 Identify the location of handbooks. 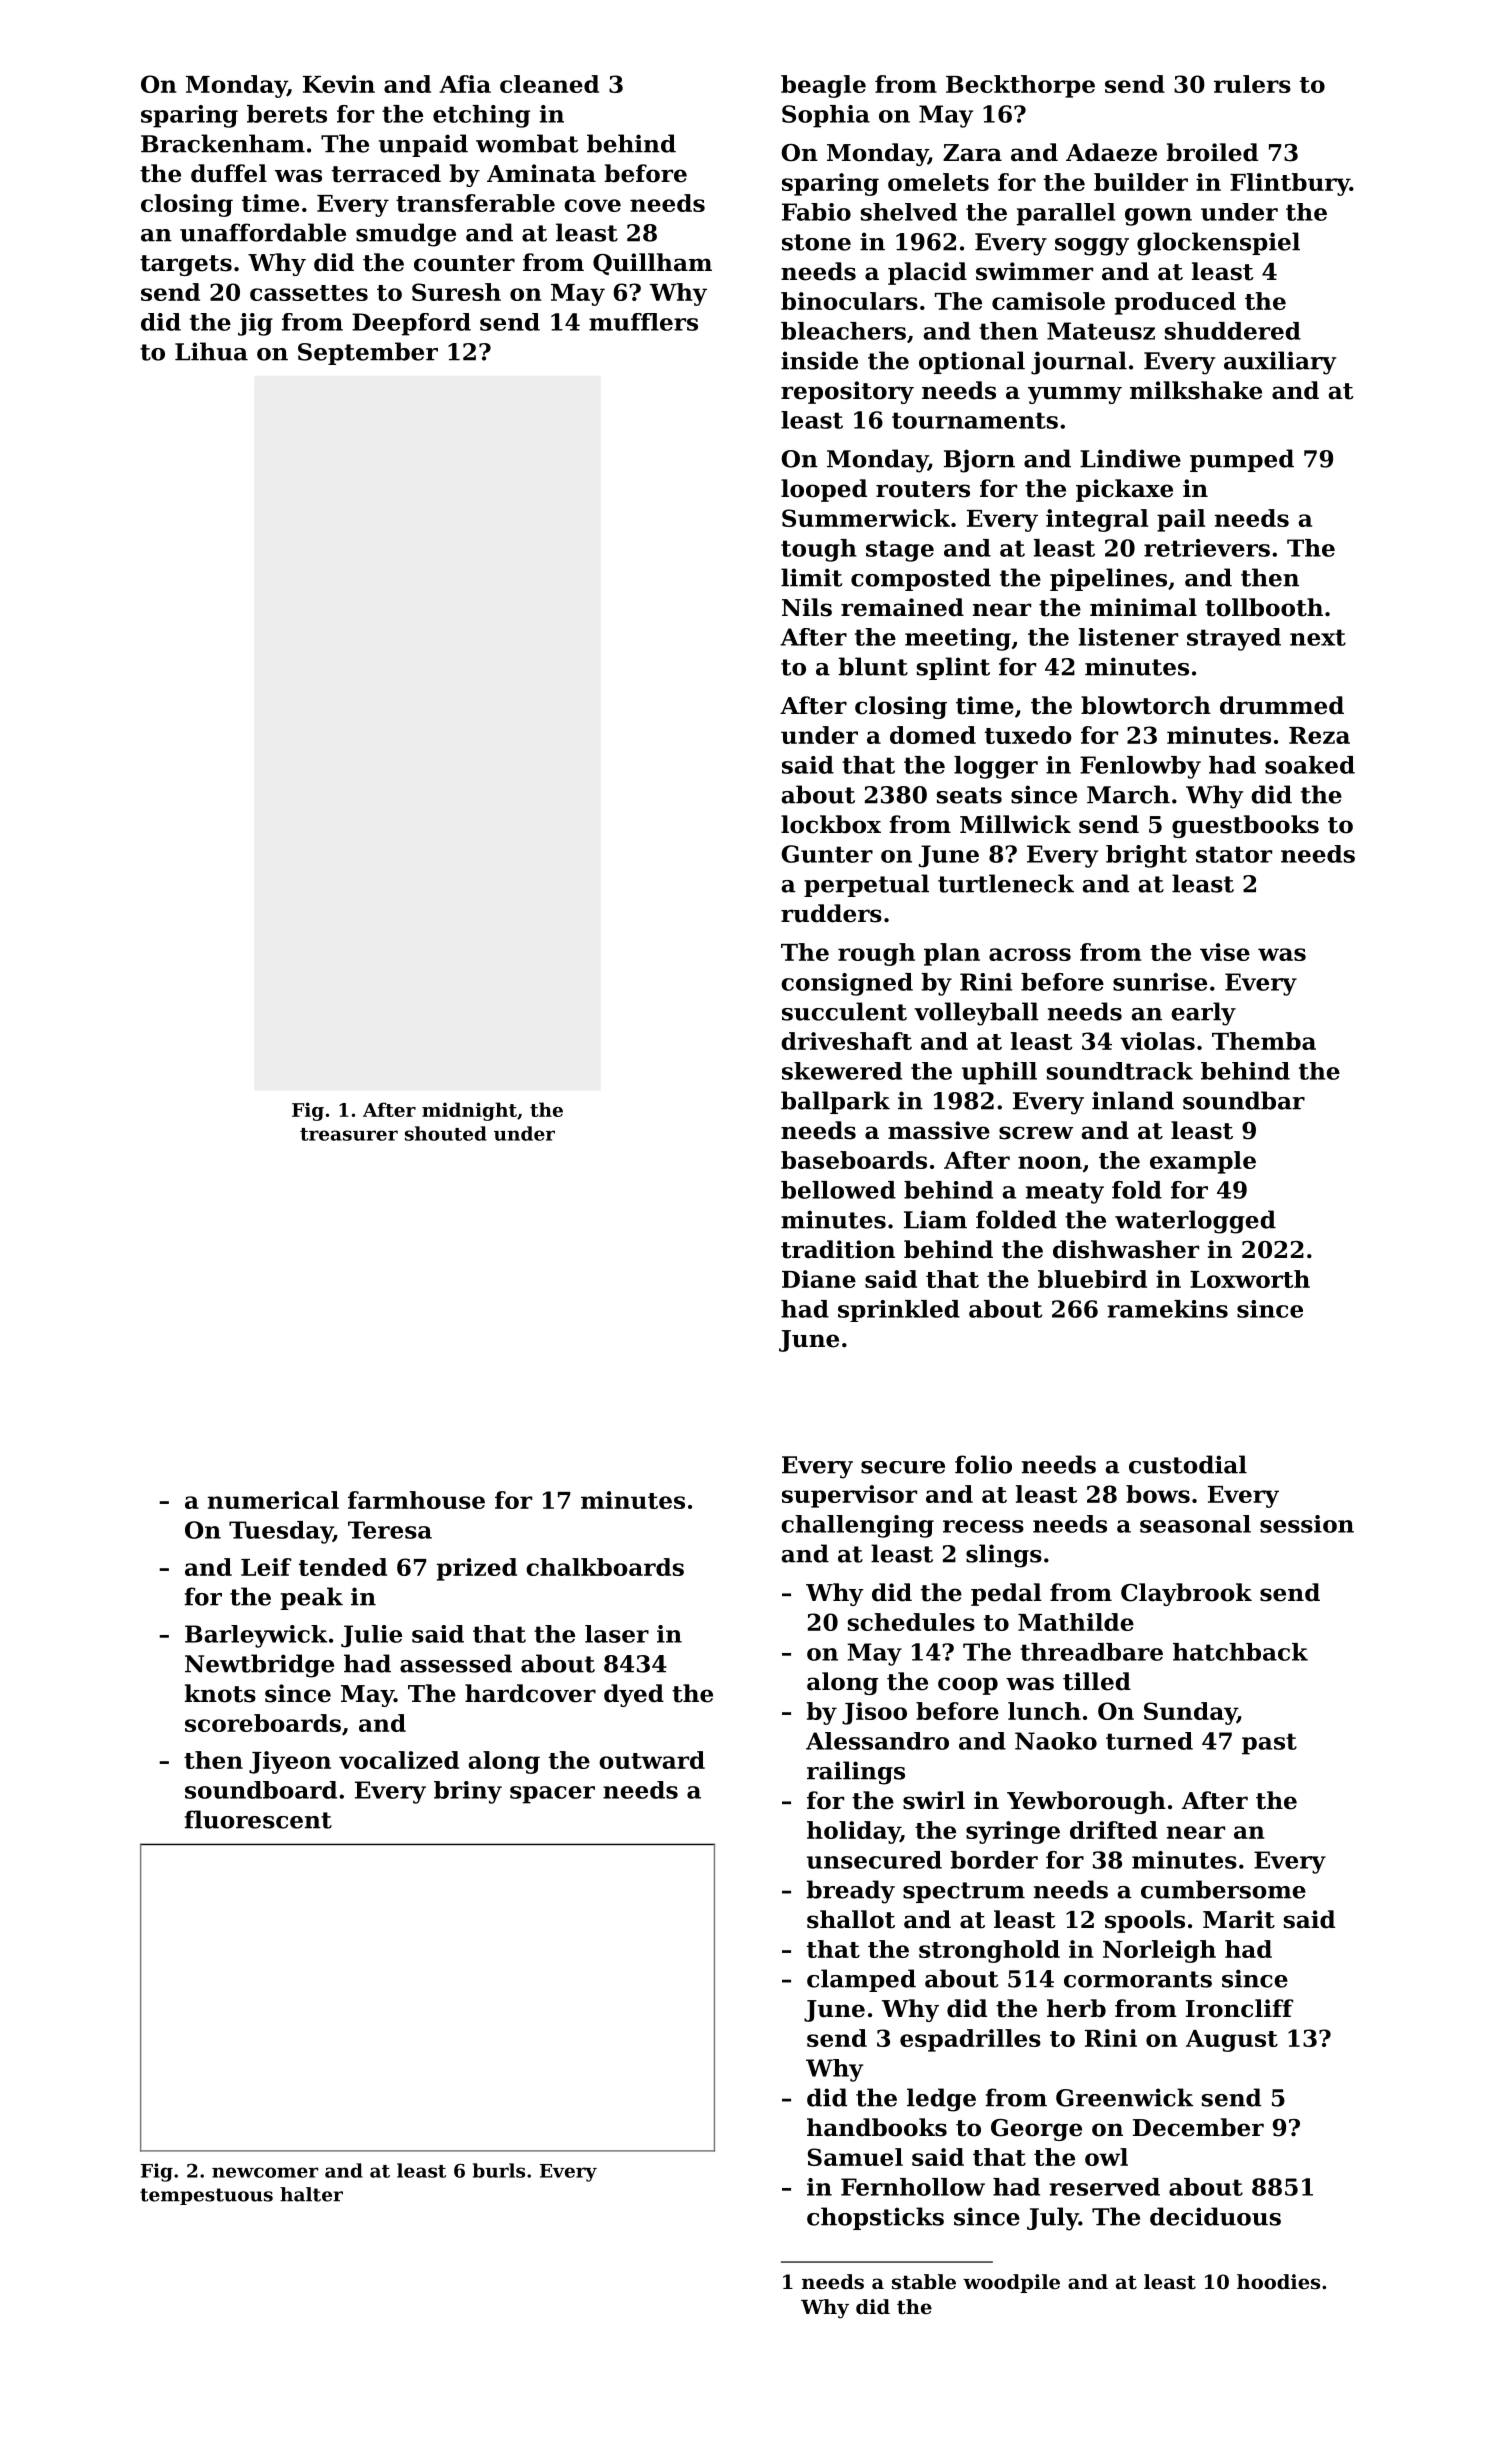
(877, 2127).
